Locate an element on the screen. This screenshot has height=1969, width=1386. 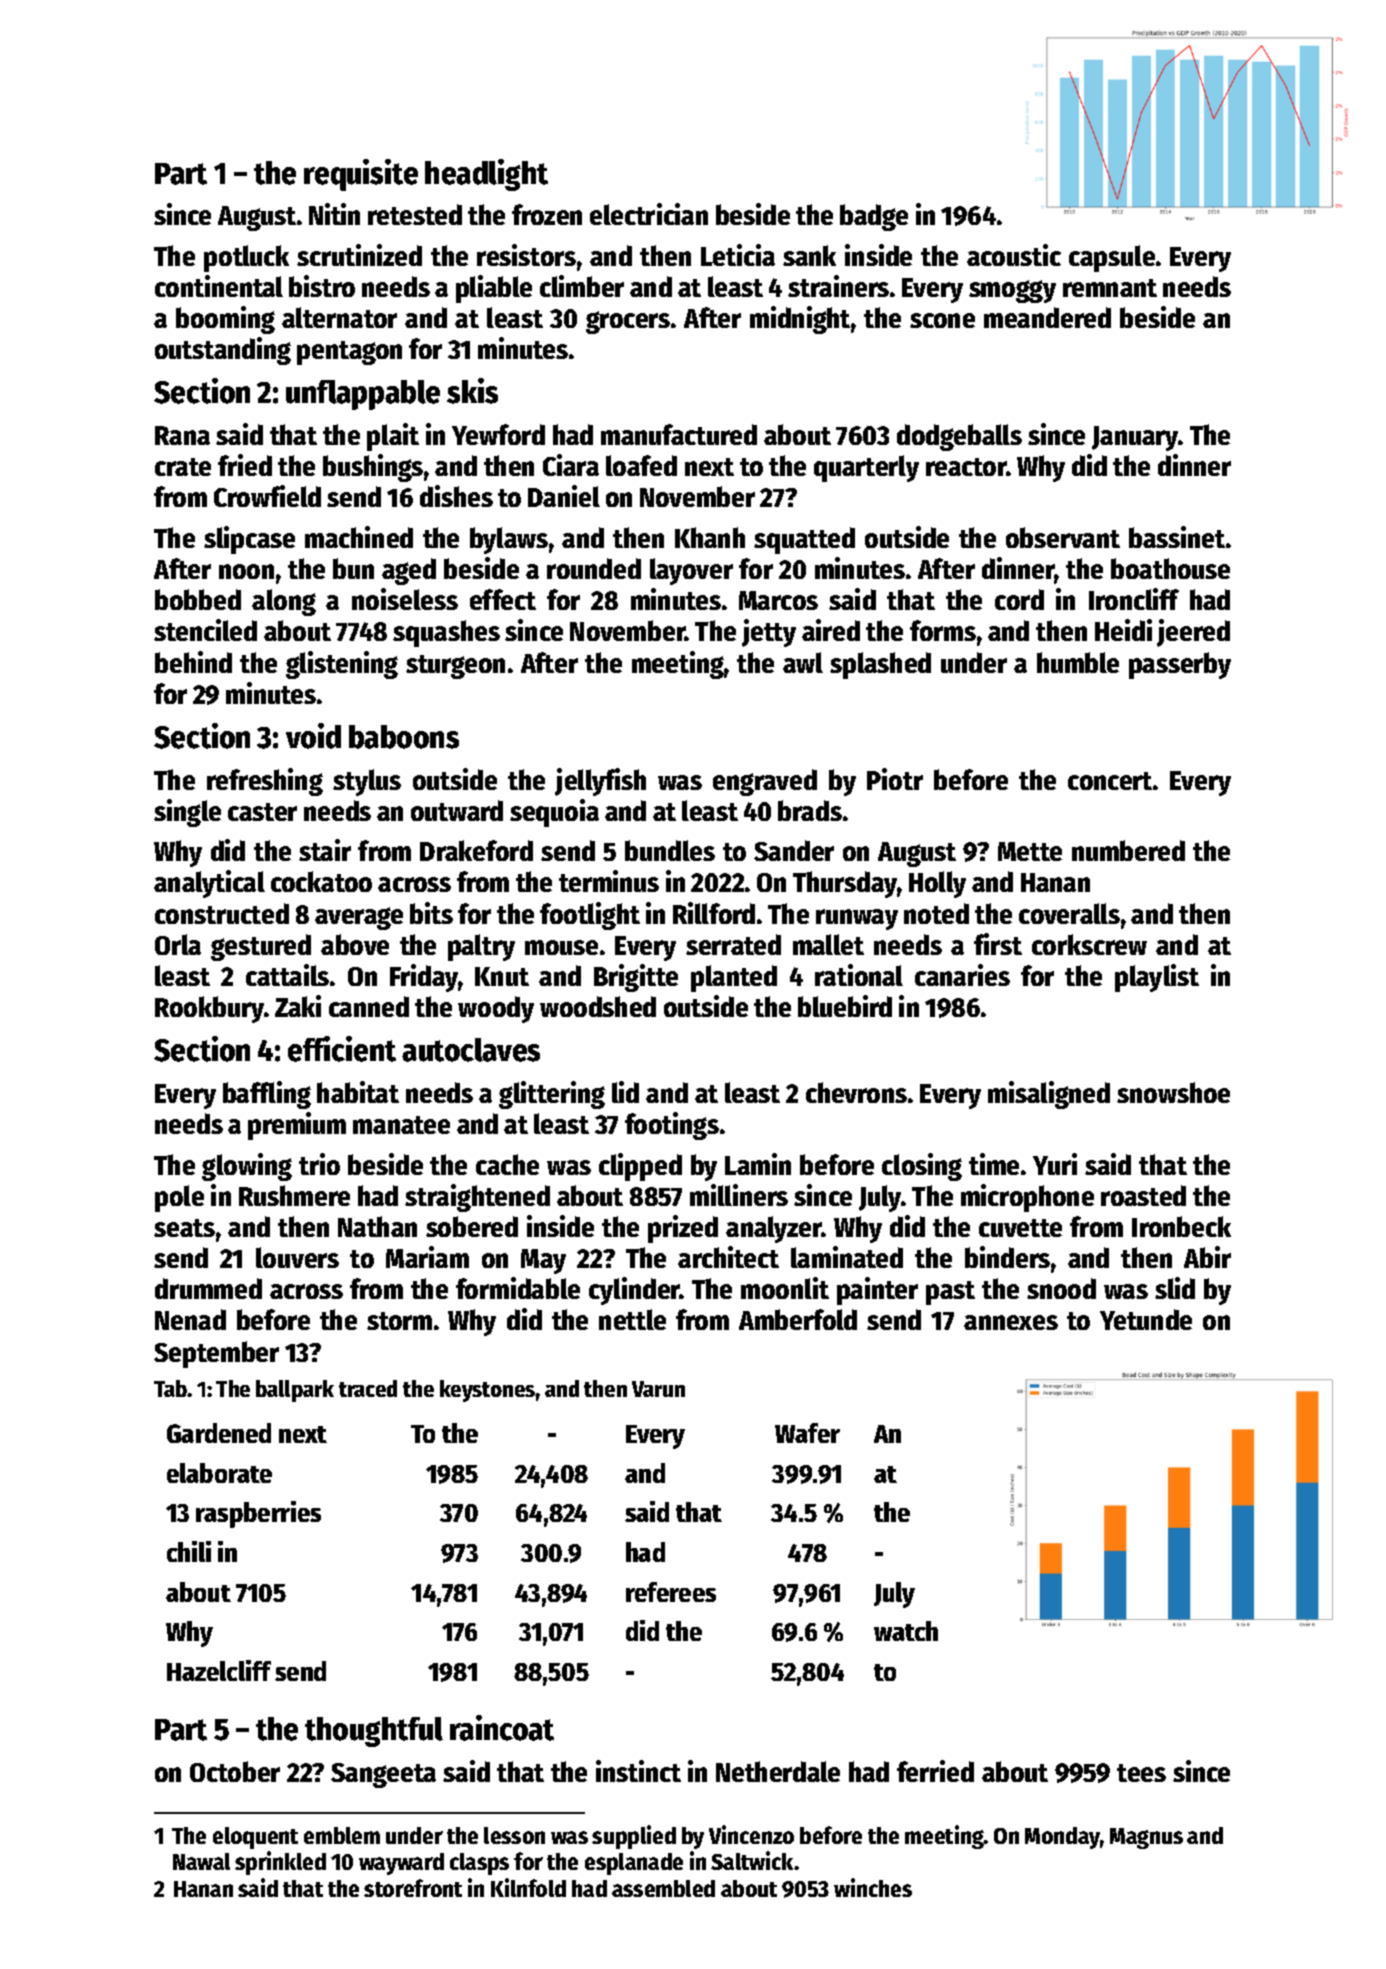
Netherdale is located at coordinates (778, 1771).
